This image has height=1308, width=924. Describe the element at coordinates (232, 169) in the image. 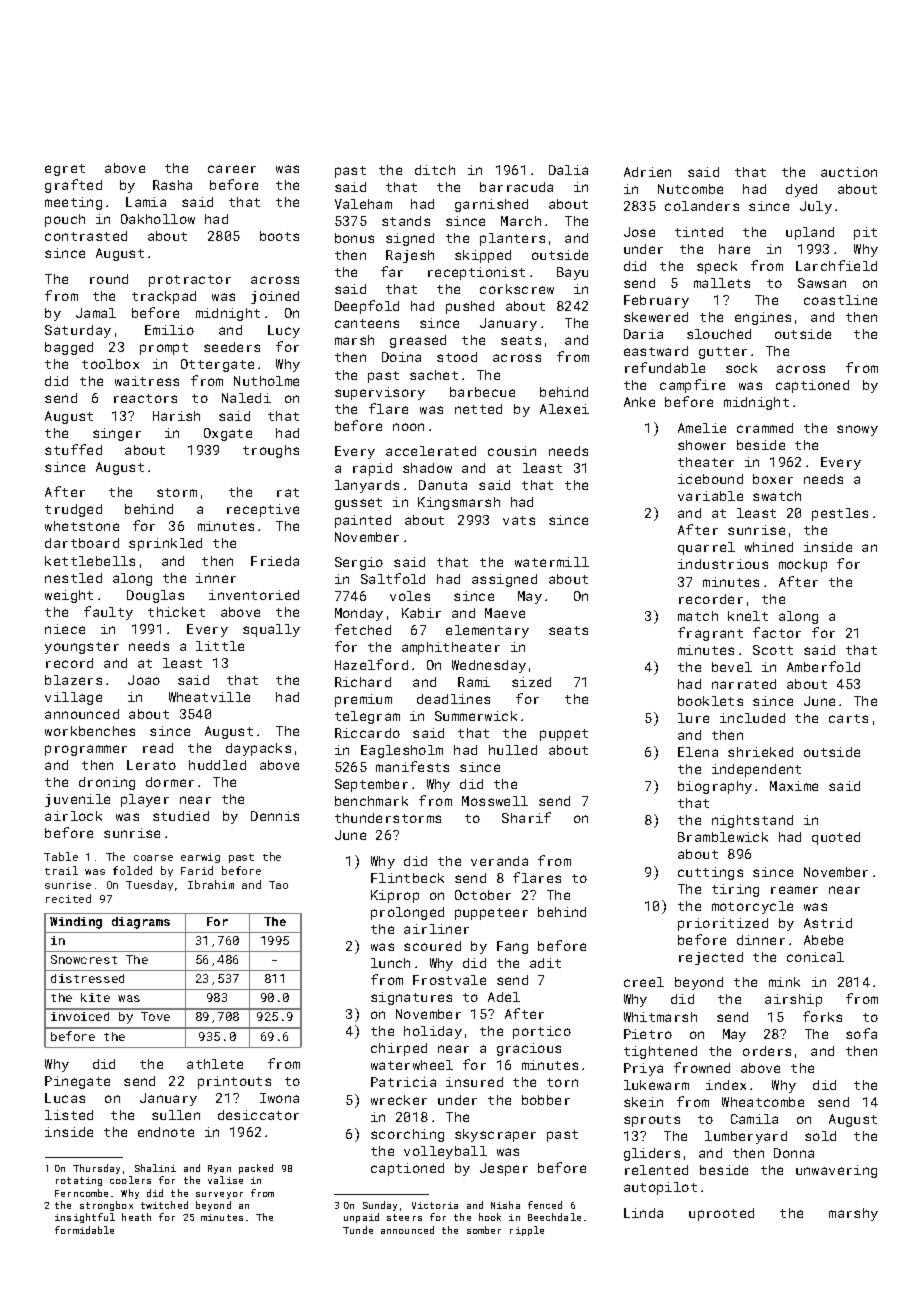

I see `career` at that location.
